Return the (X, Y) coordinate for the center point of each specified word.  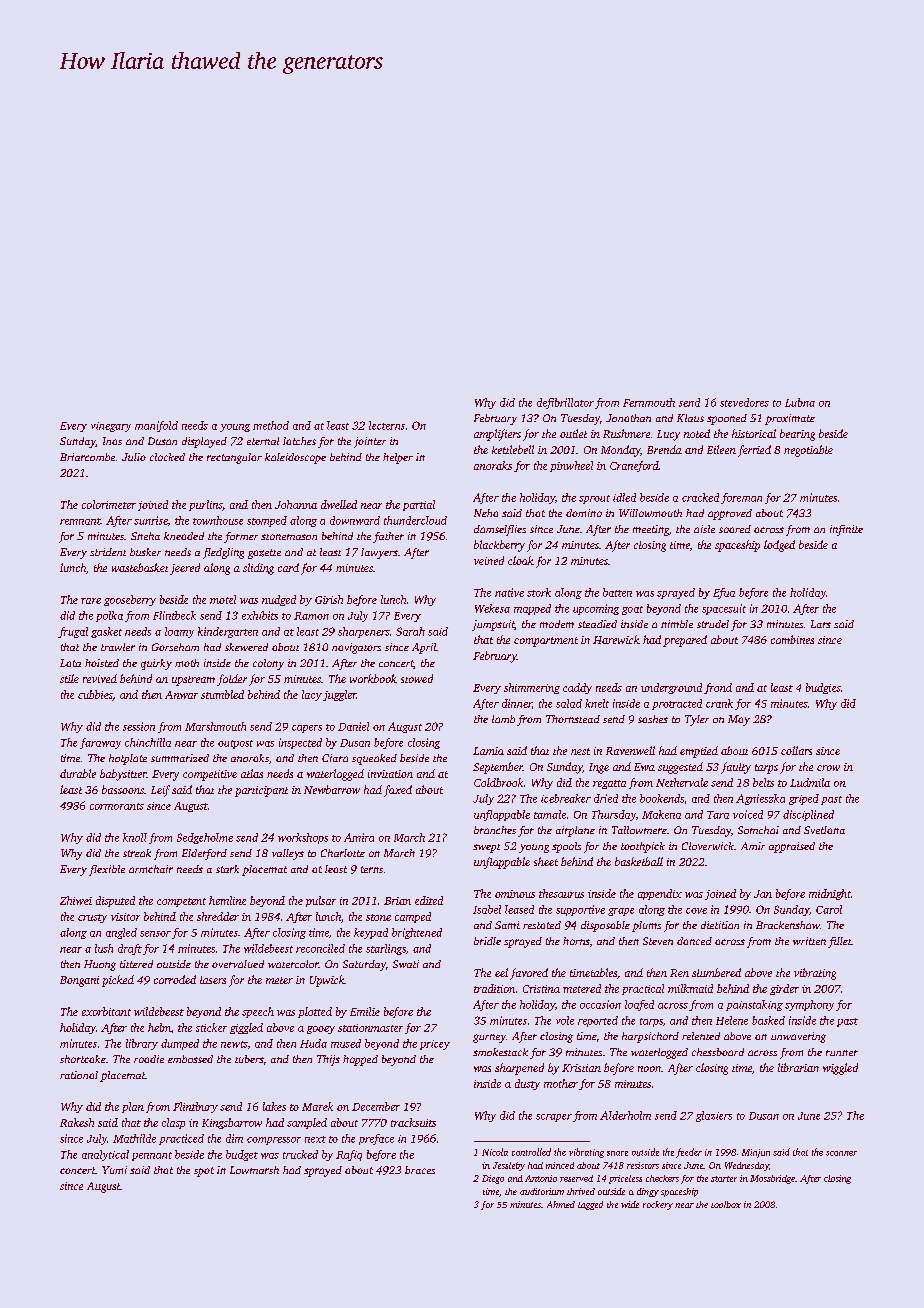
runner (842, 1053)
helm (159, 1027)
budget (242, 1155)
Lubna (800, 402)
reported (598, 1021)
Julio (134, 457)
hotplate (128, 759)
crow (828, 768)
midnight (830, 894)
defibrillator (565, 403)
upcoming (596, 609)
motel (223, 599)
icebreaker (566, 798)
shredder (218, 916)
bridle (487, 941)
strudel (713, 624)
